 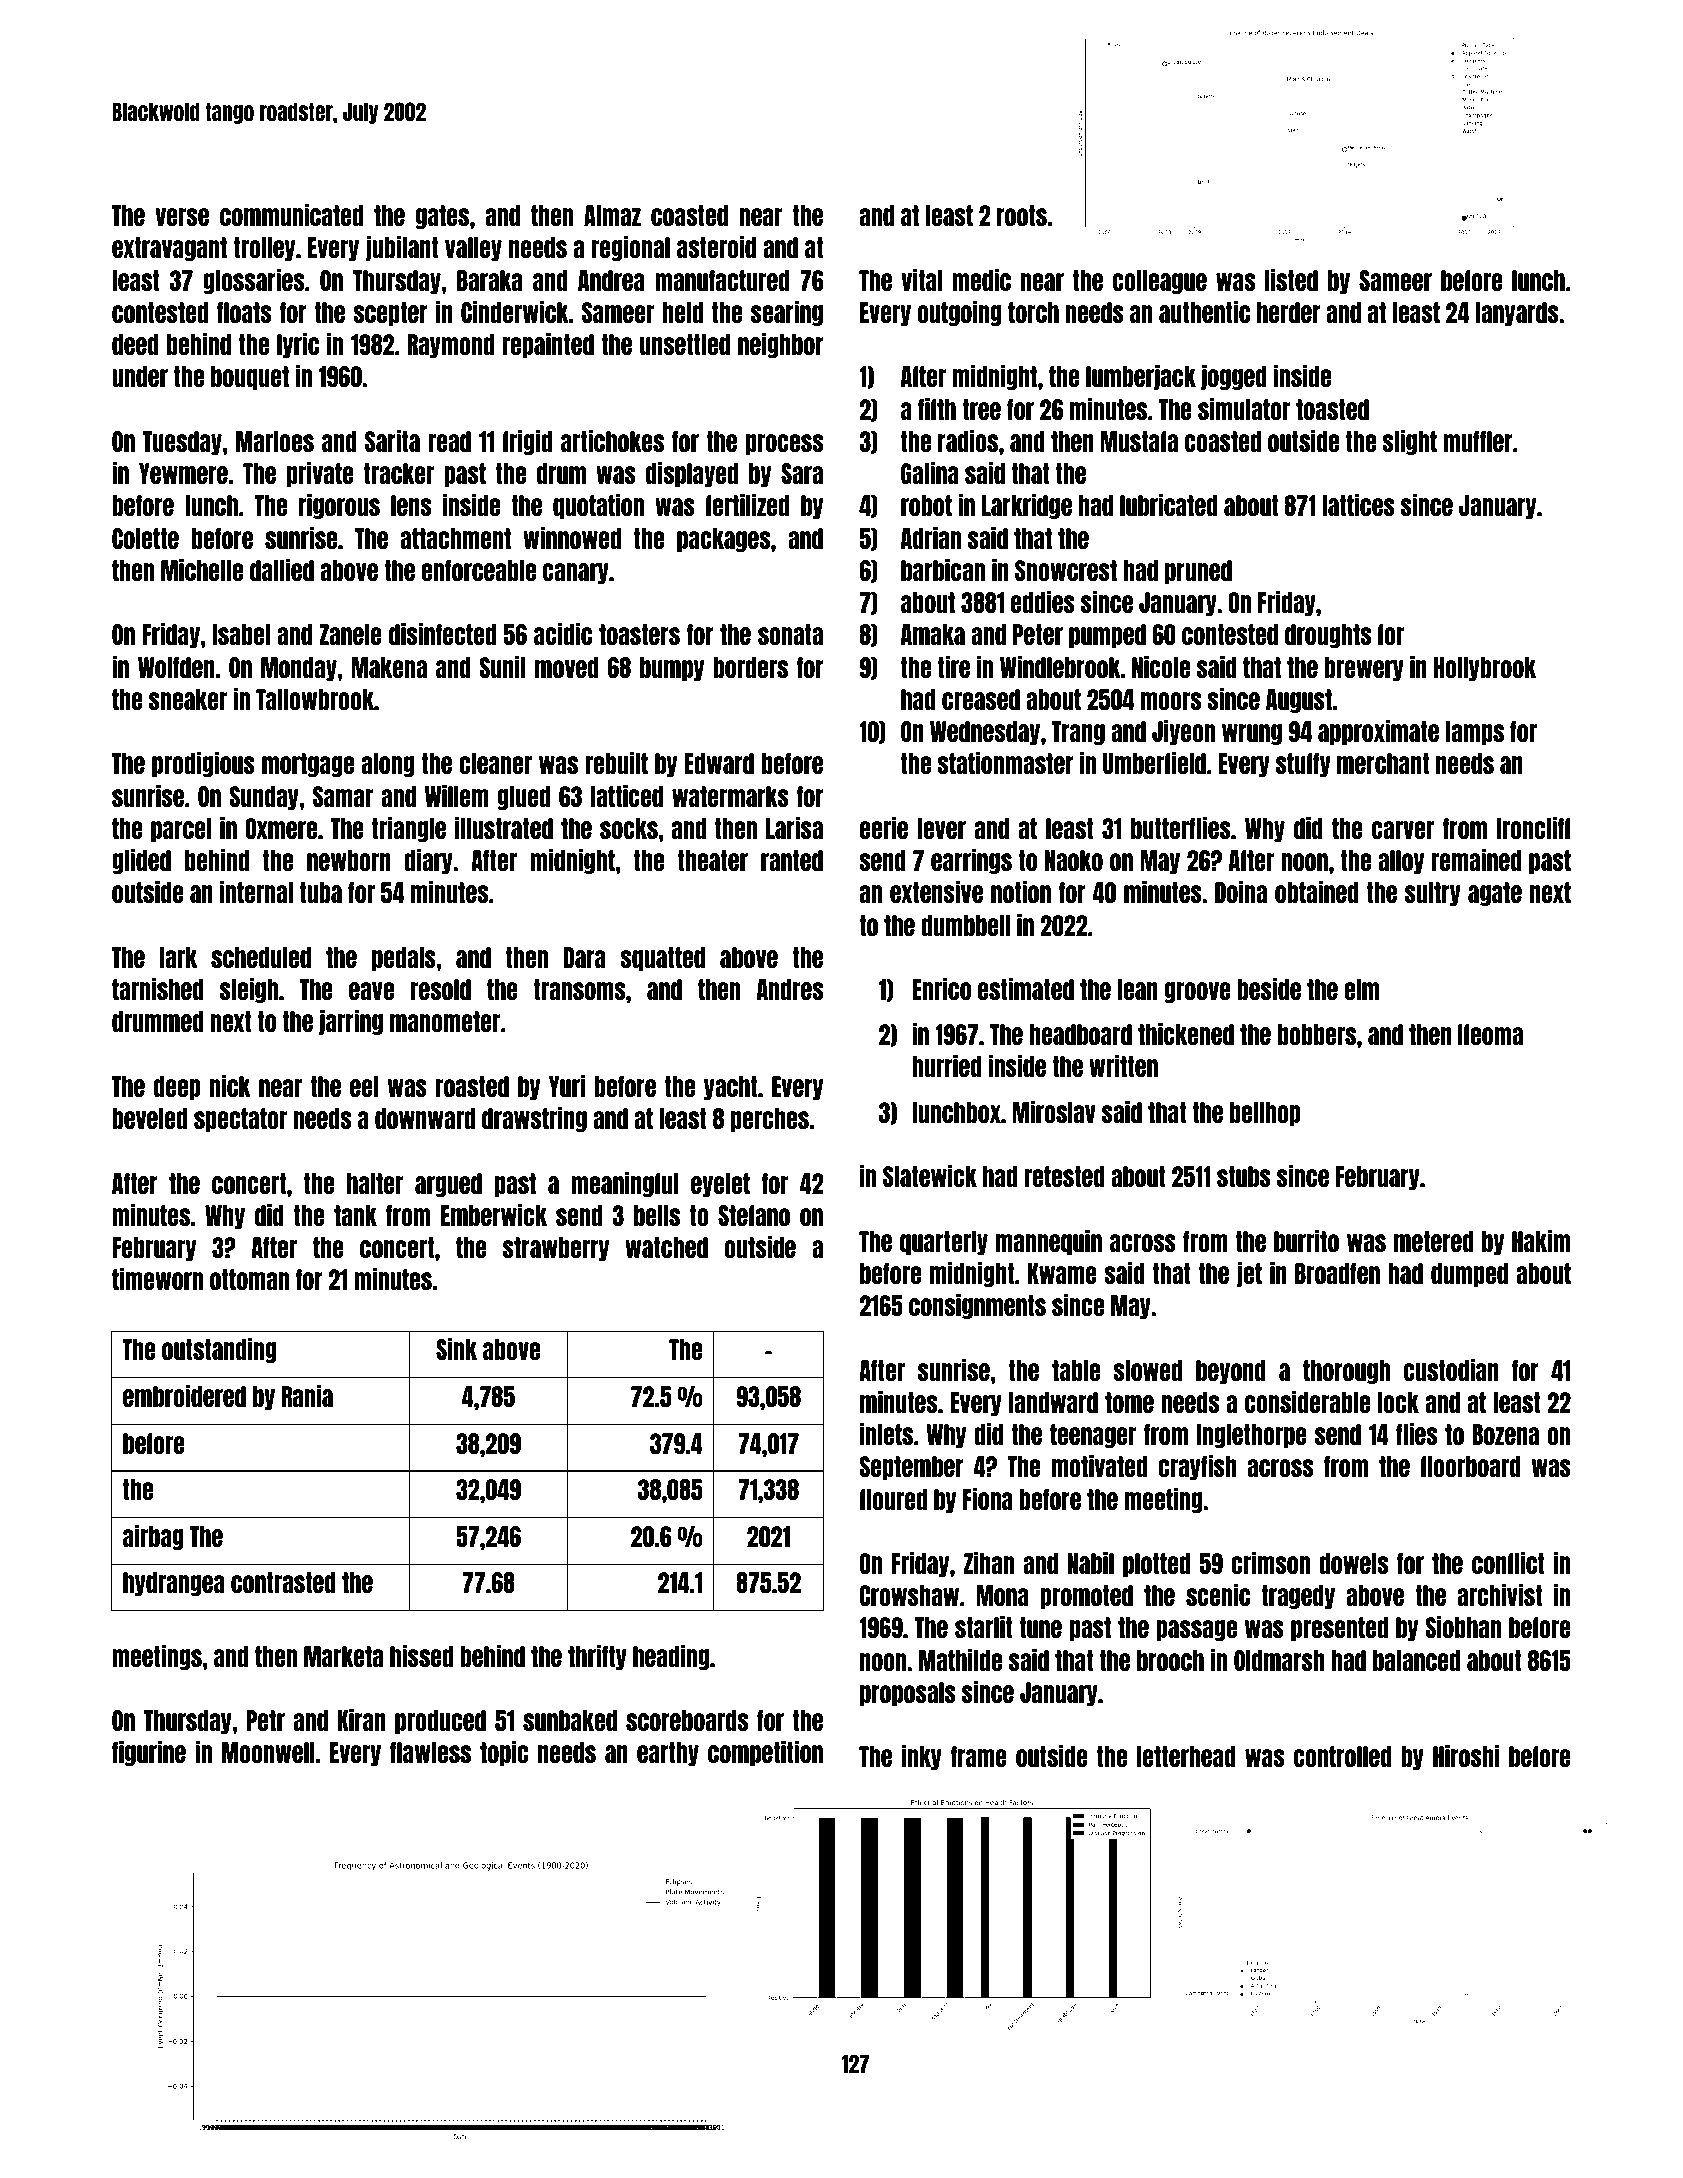 I want to click on triangle, so click(x=409, y=829).
